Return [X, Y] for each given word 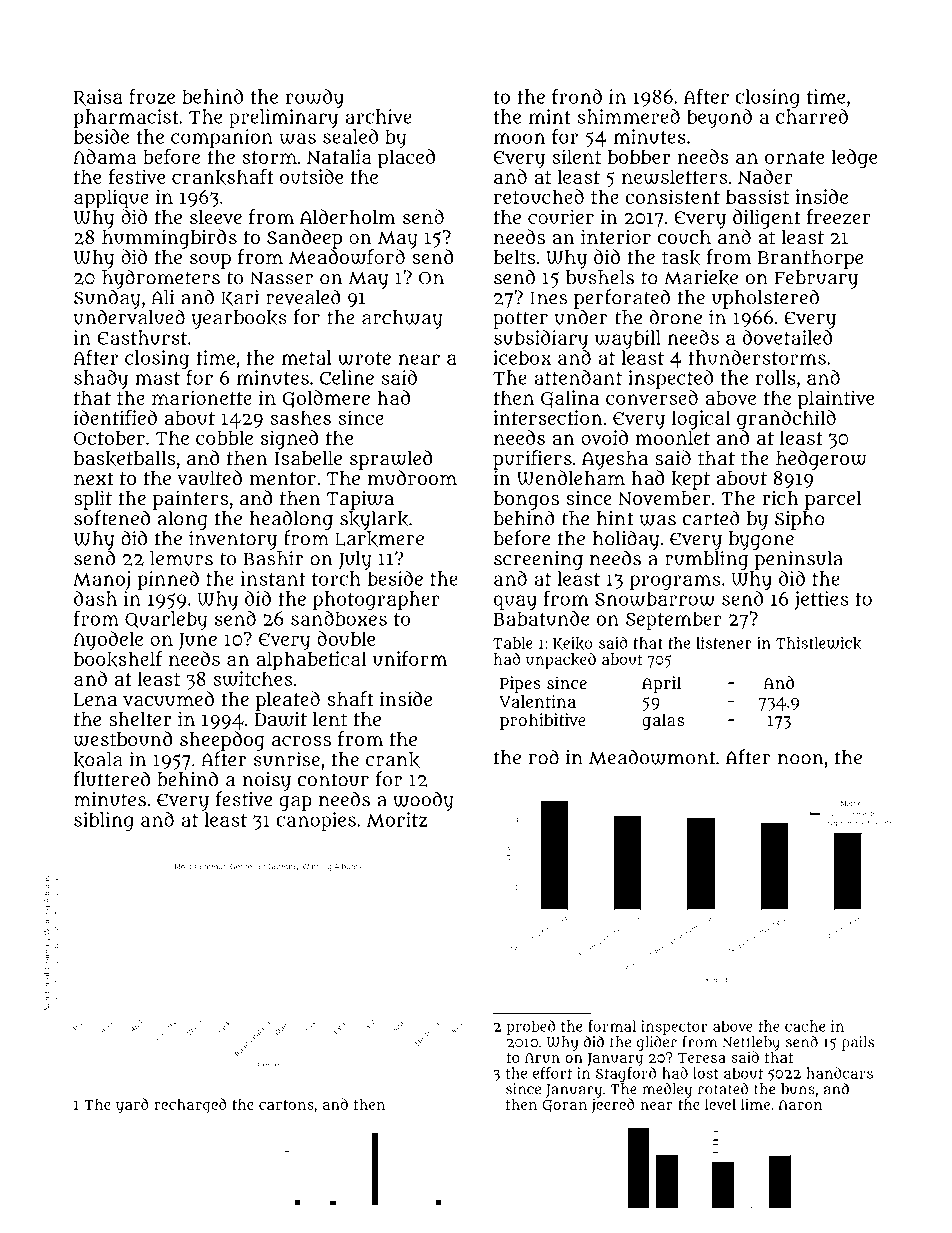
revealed [303, 297]
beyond [719, 118]
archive [378, 116]
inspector [674, 1027]
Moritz [397, 819]
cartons [286, 1105]
